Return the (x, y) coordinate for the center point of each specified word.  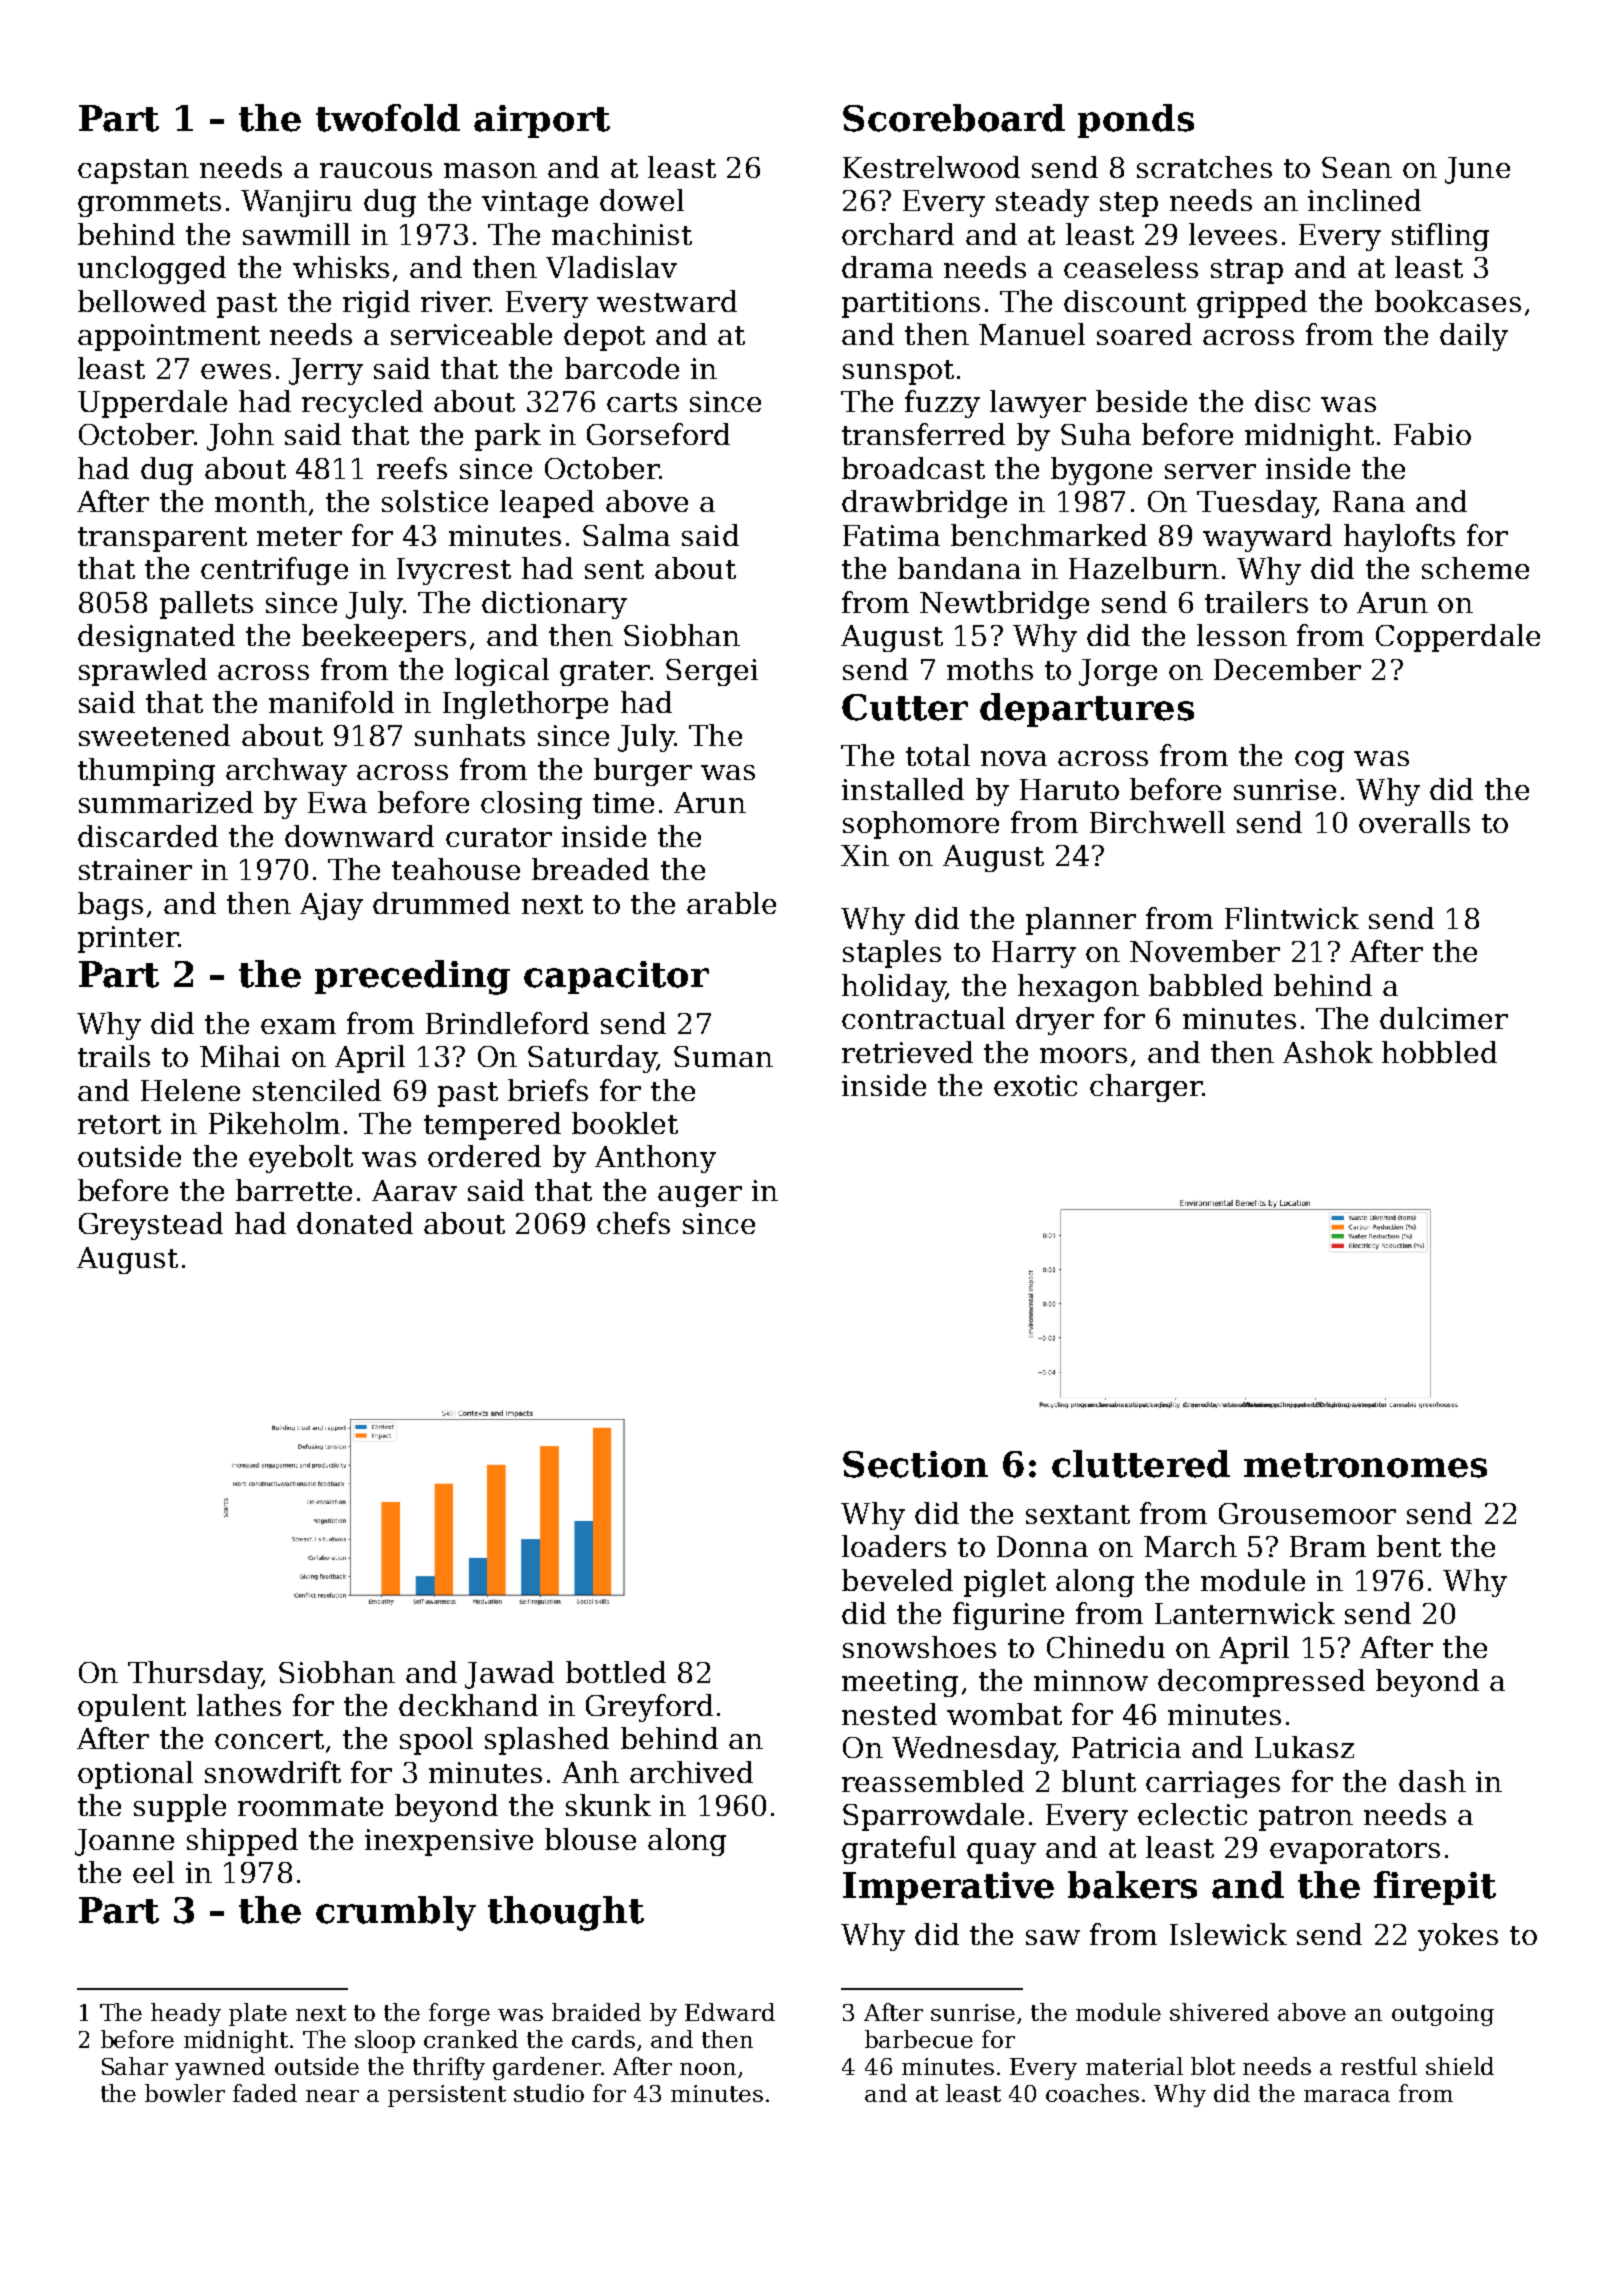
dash (1432, 1781)
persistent (447, 2096)
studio (549, 2093)
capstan (133, 171)
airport (542, 121)
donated (355, 1223)
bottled (616, 1672)
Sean (1357, 167)
